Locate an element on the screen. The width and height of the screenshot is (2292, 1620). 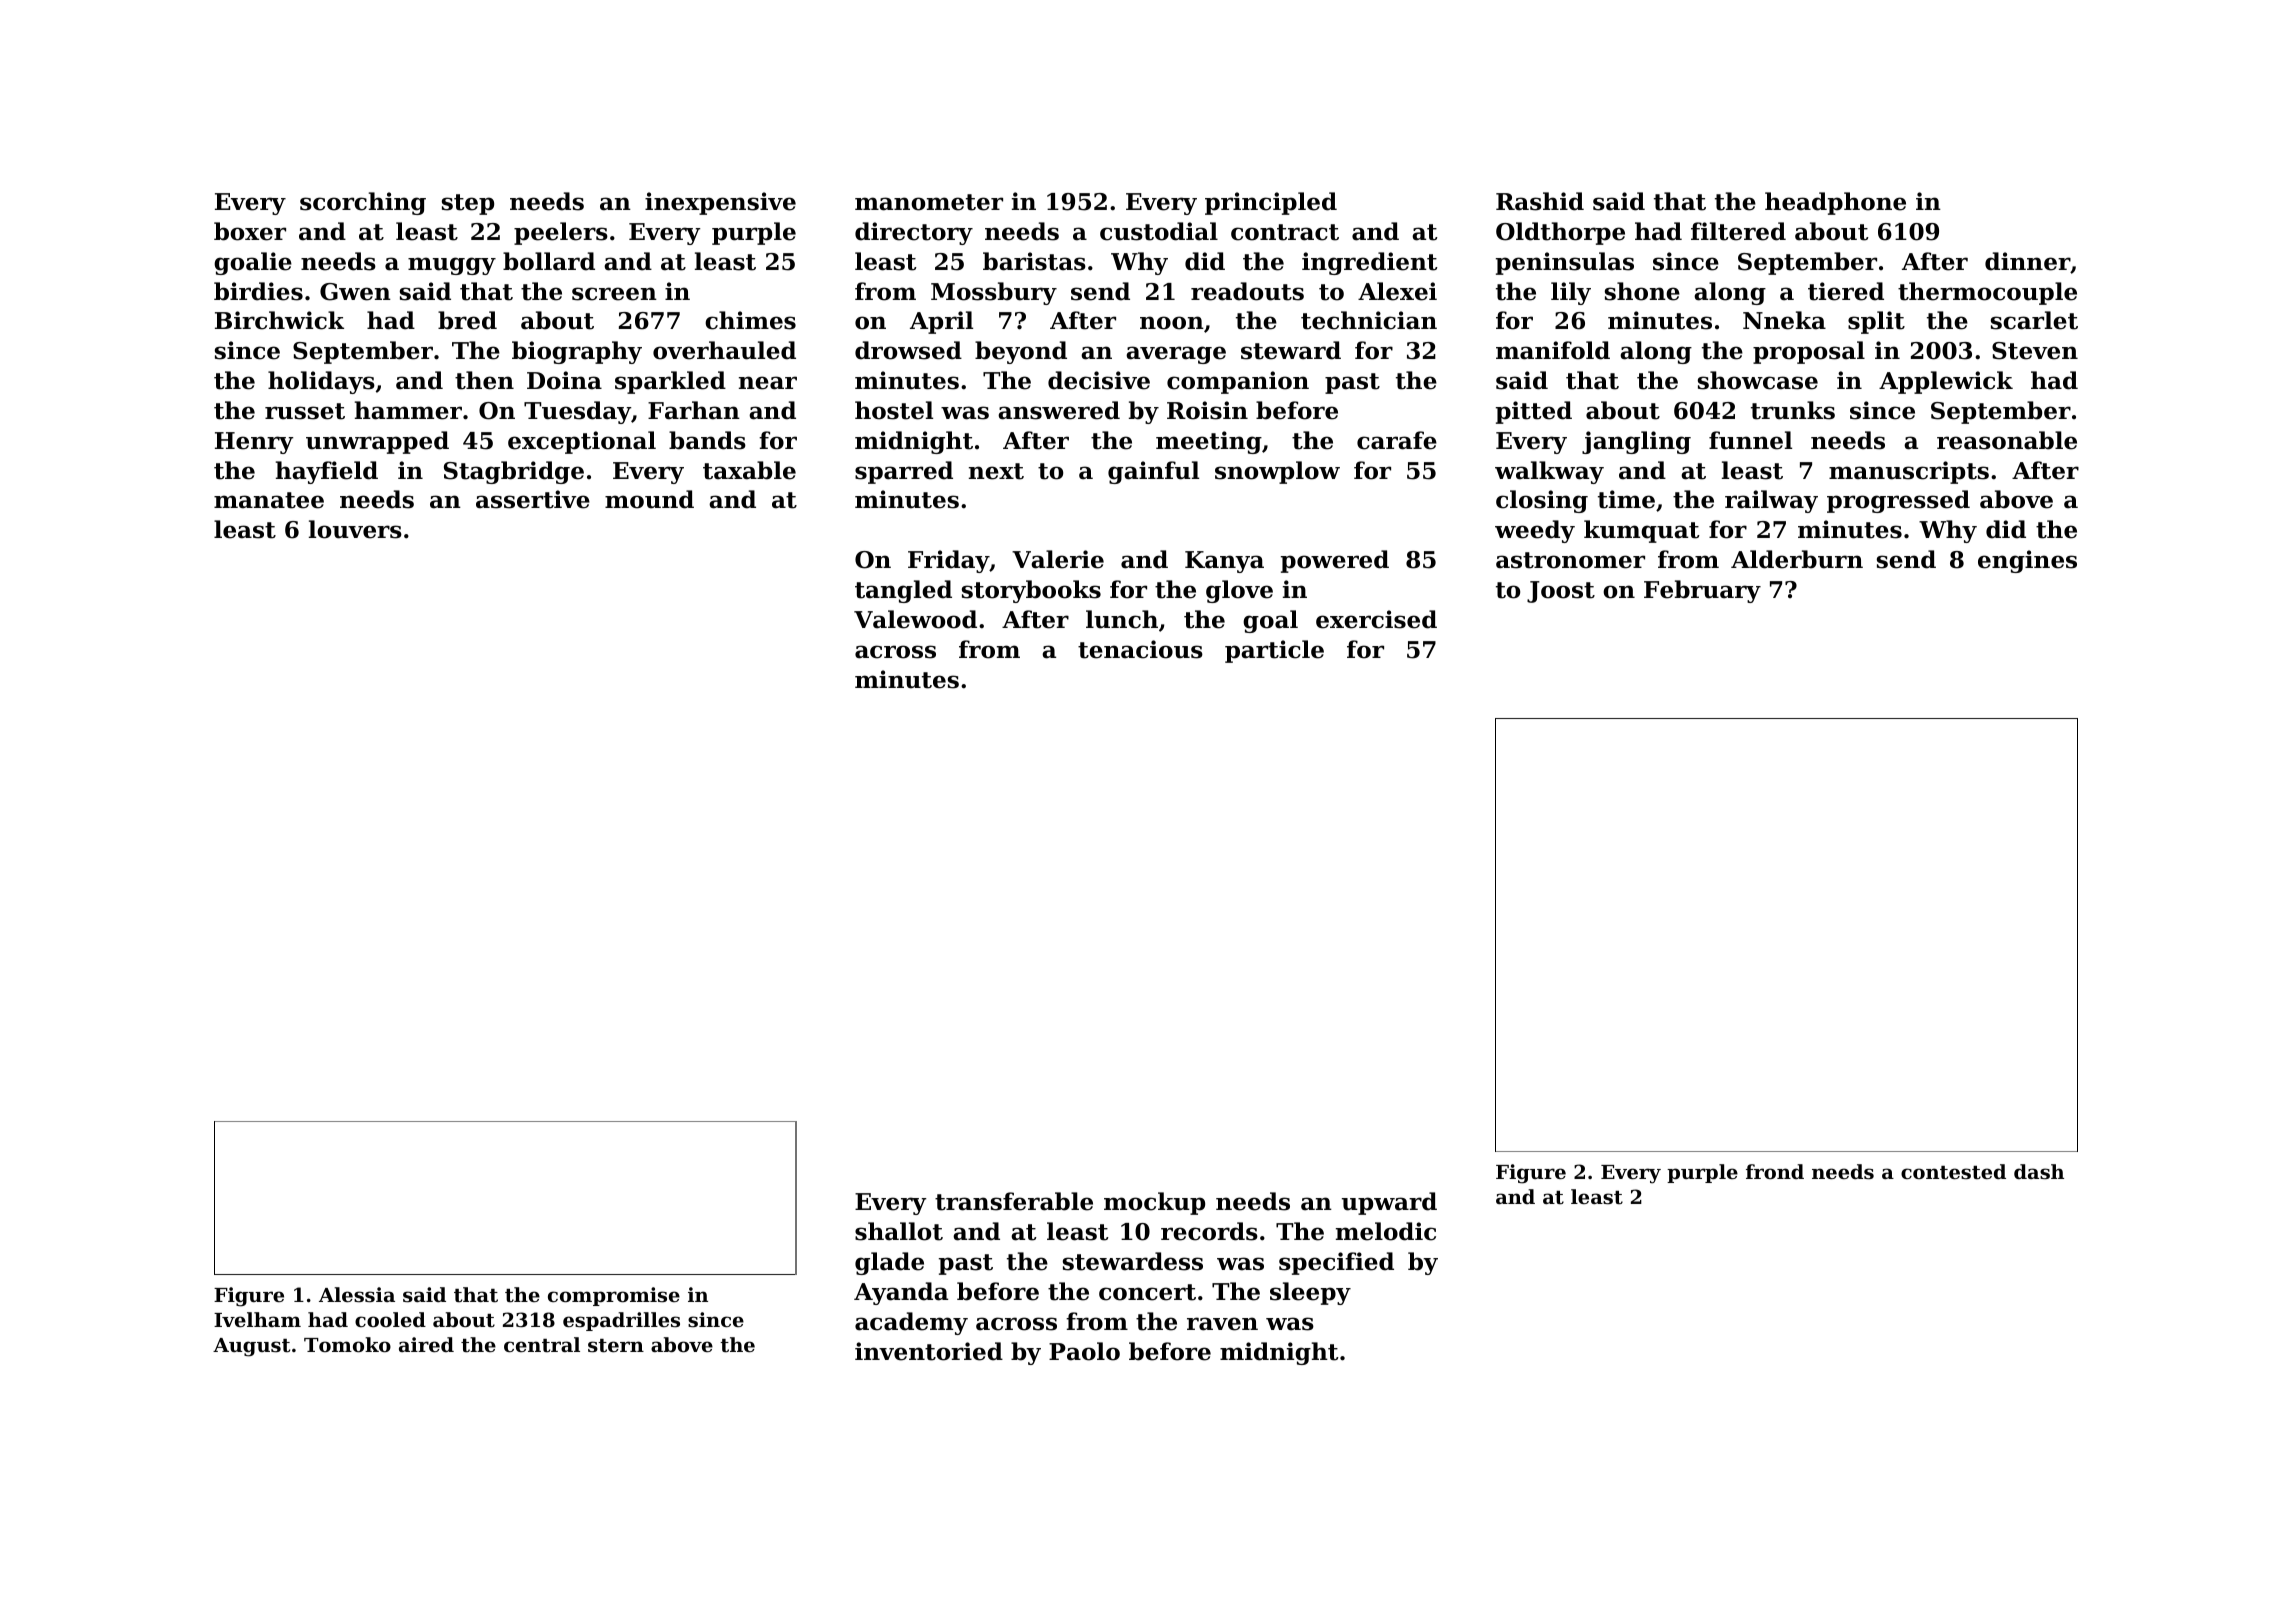
mockup is located at coordinates (1154, 1203).
